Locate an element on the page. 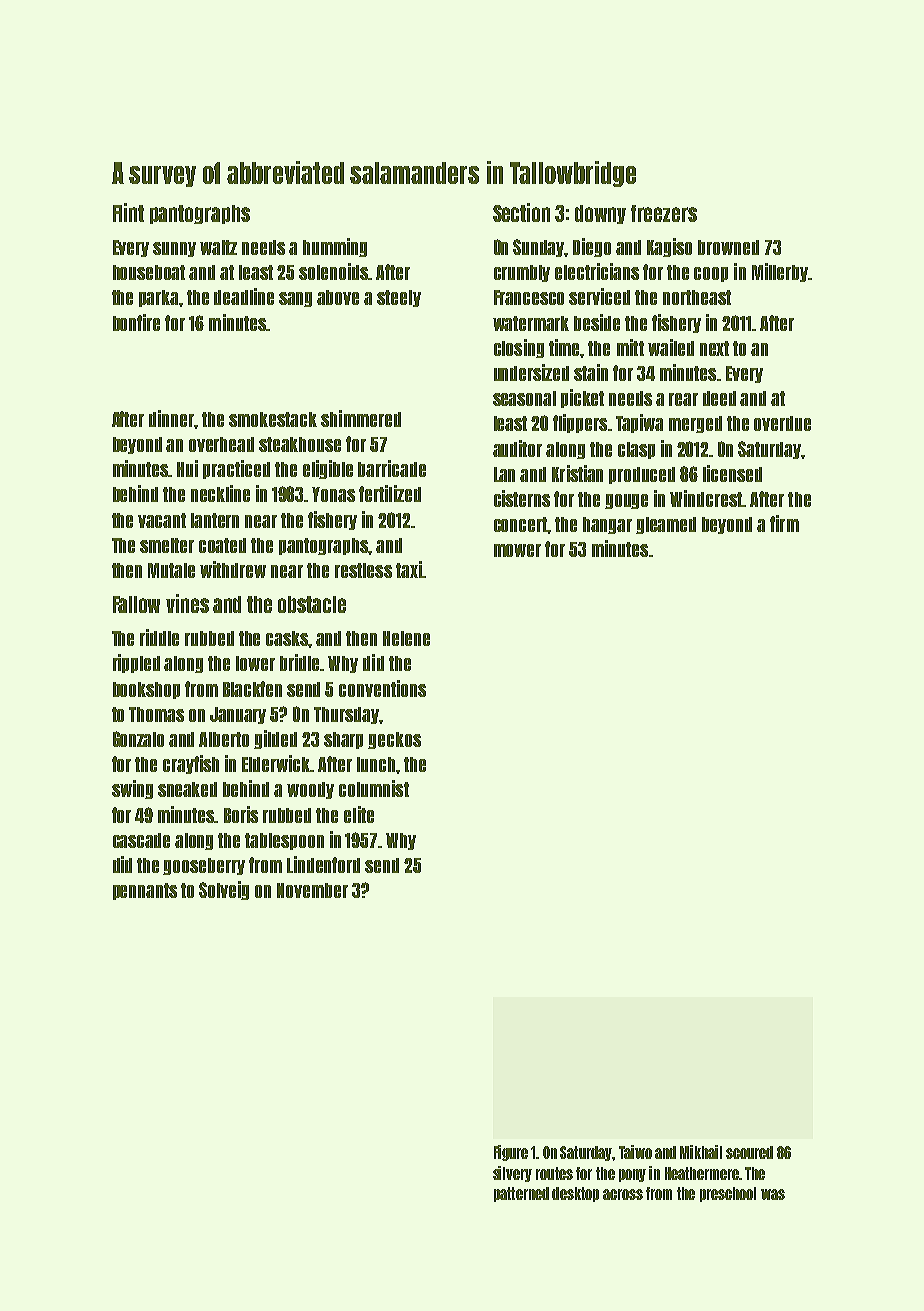 The image size is (924, 1311). November is located at coordinates (312, 890).
